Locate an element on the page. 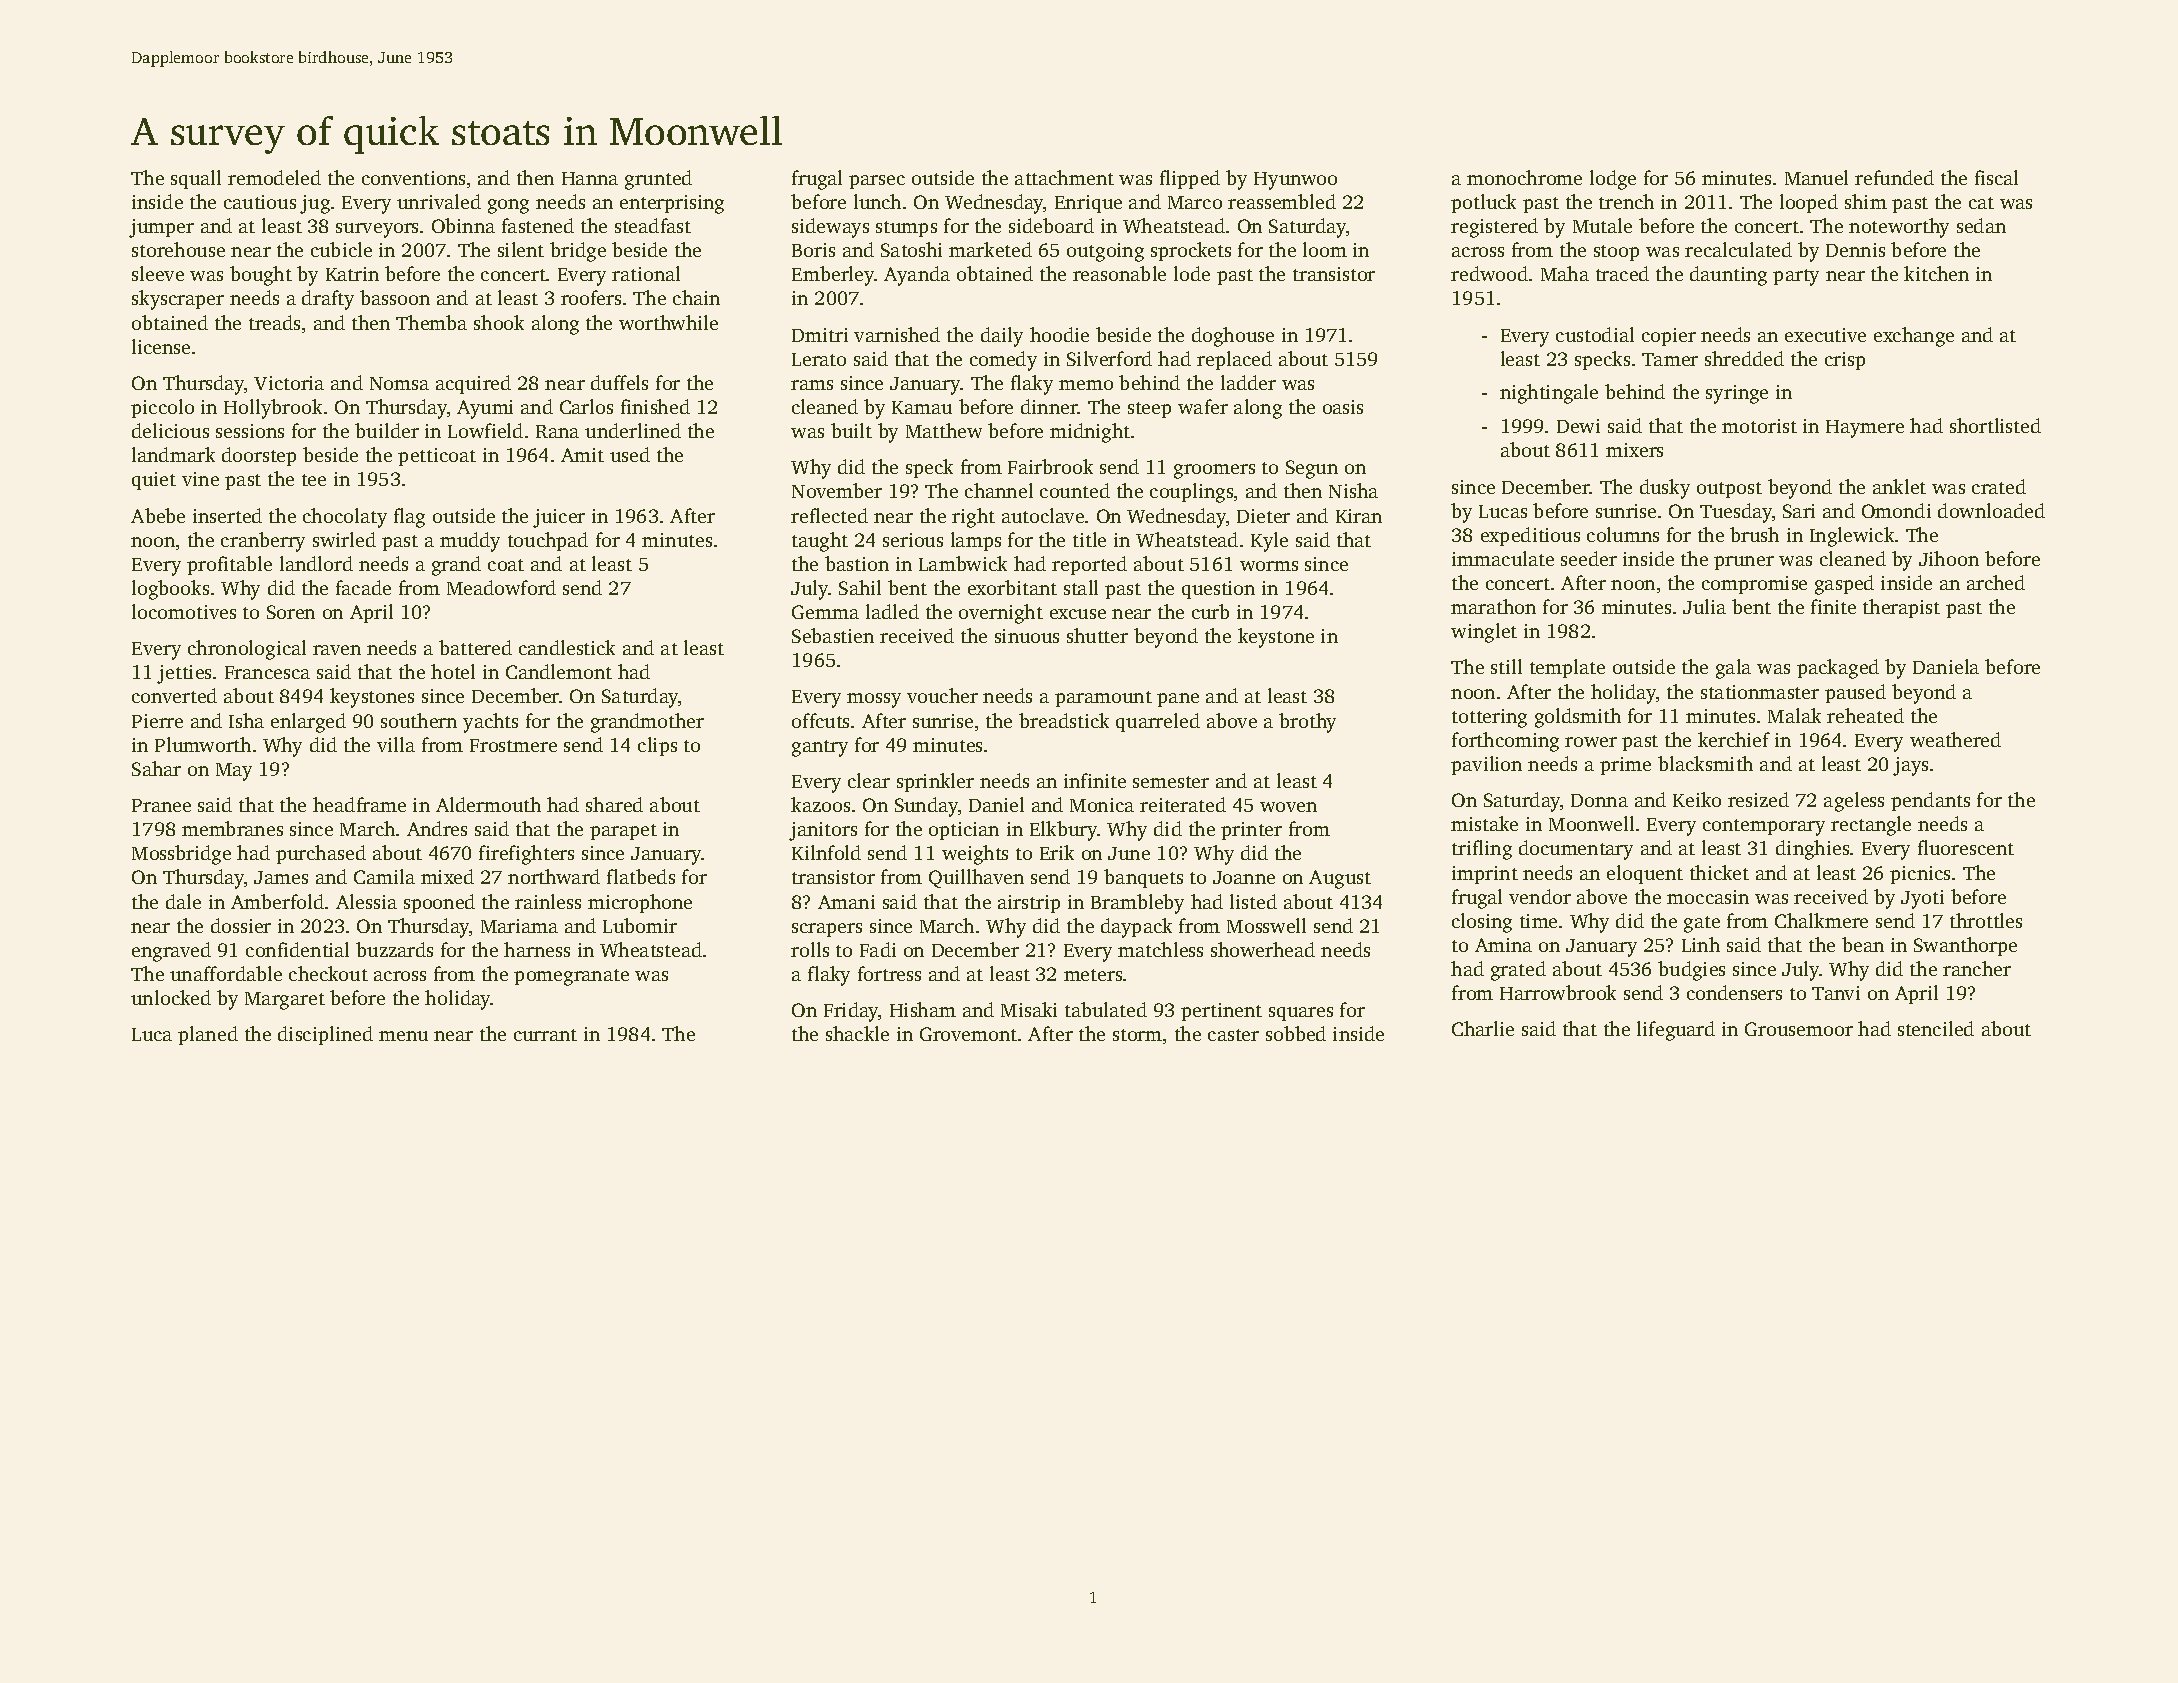 The image size is (2178, 1683). license is located at coordinates (161, 346).
